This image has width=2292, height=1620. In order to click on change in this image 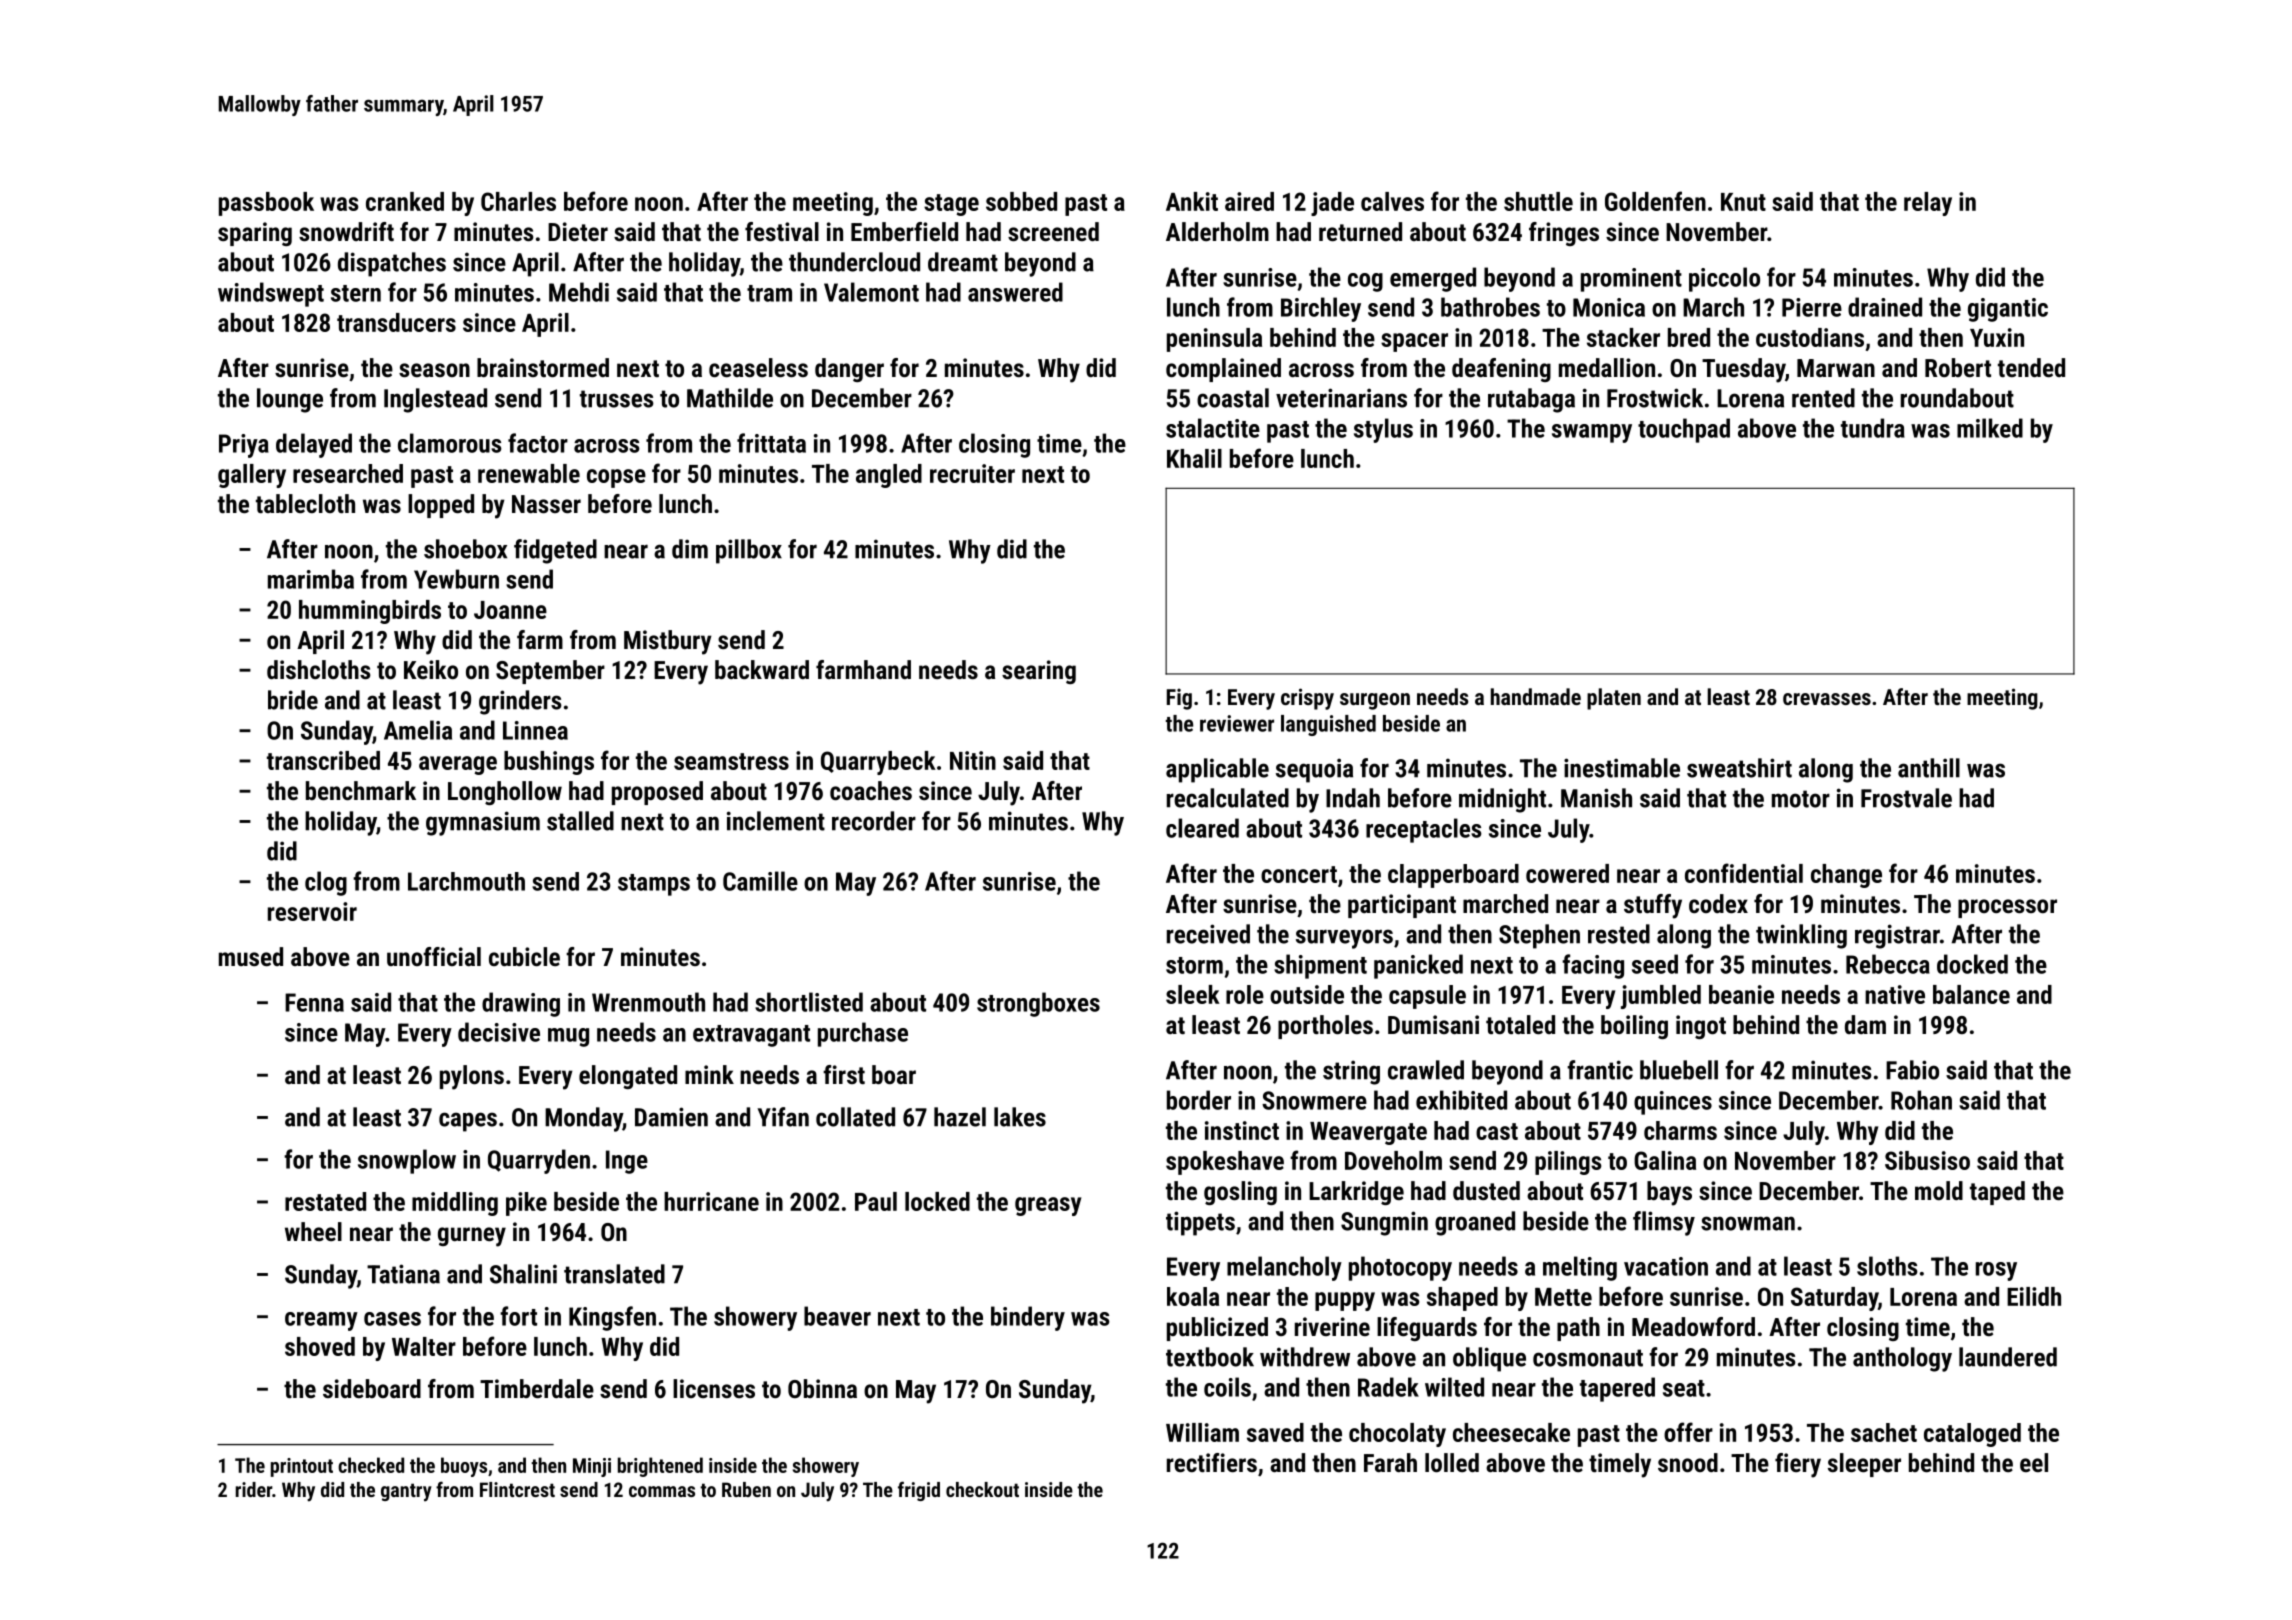, I will do `click(1846, 876)`.
